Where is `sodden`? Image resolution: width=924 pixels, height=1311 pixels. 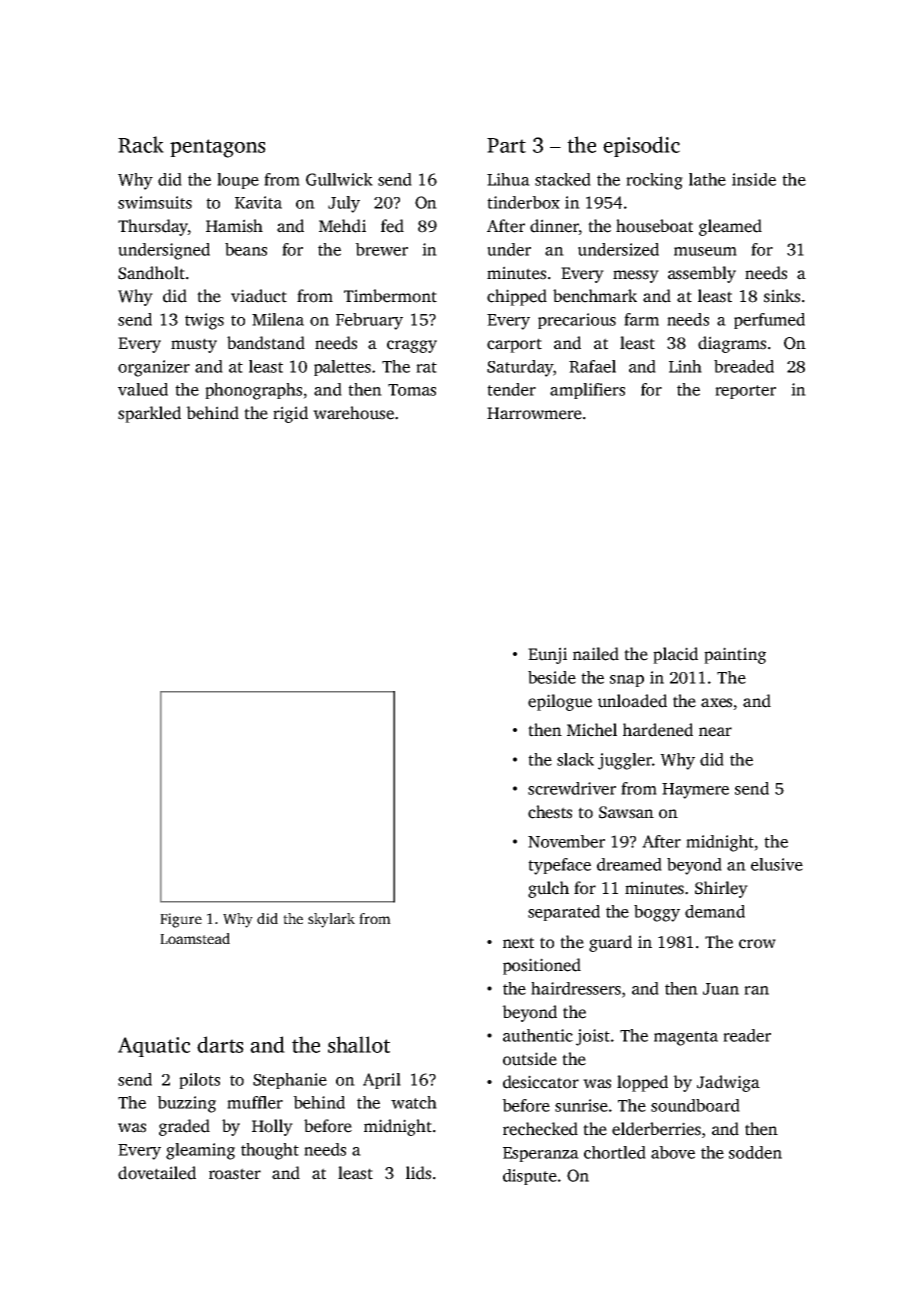
sodden is located at coordinates (755, 1152).
